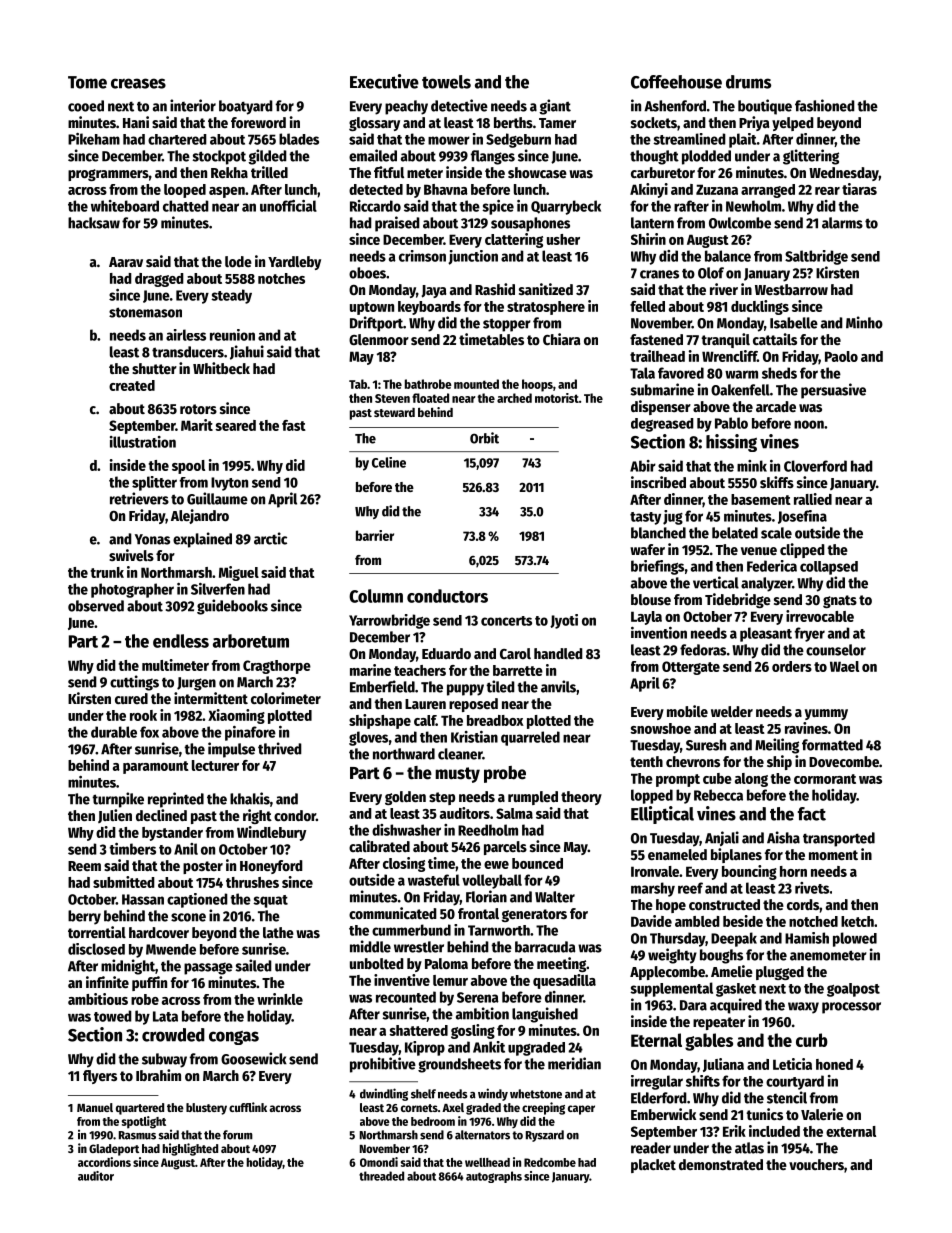 This image has height=1233, width=952. Describe the element at coordinates (384, 81) in the image. I see `Executive` at that location.
